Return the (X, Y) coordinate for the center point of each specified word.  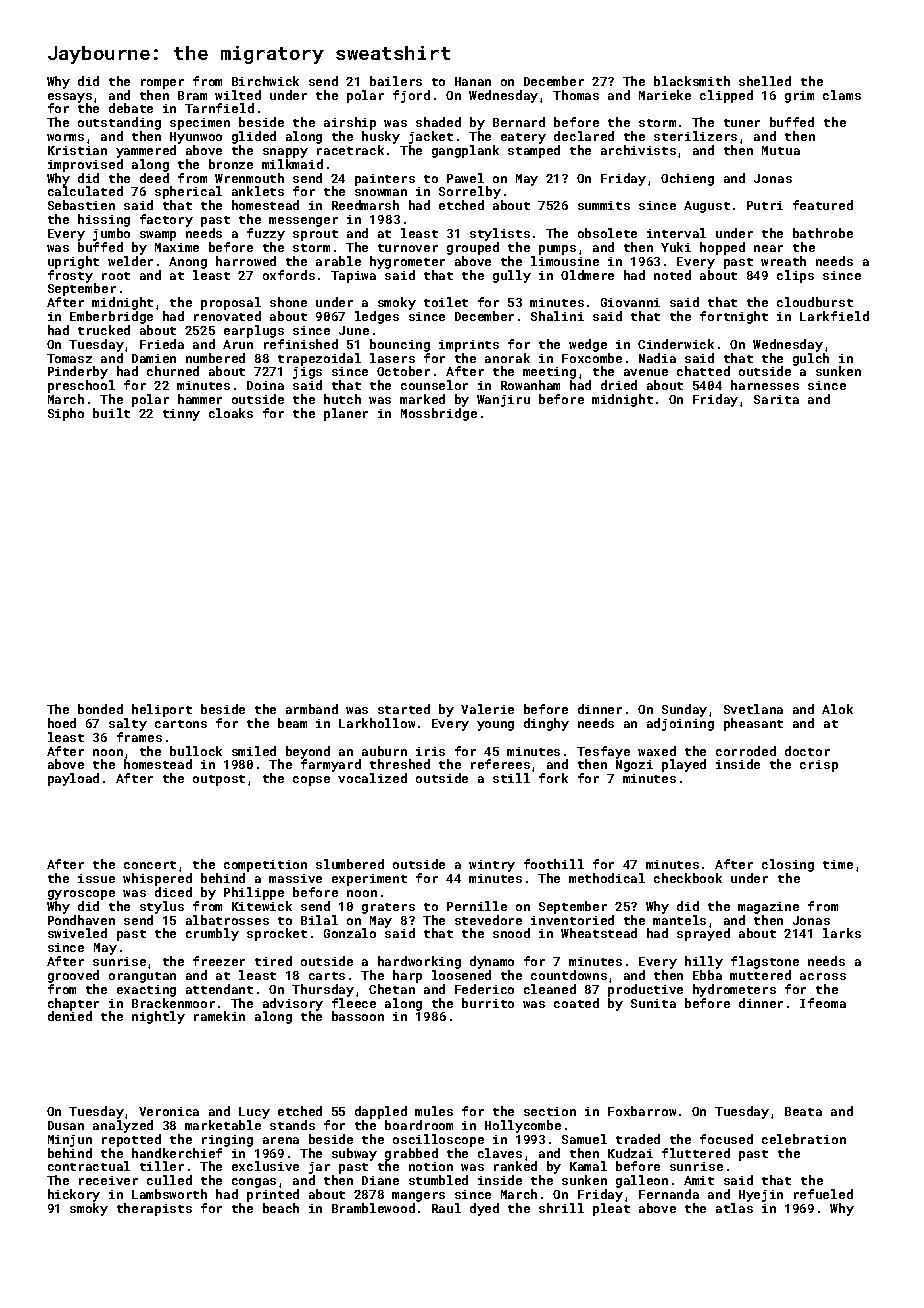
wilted (238, 95)
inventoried (572, 920)
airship (350, 123)
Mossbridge (439, 414)
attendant (219, 989)
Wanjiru (503, 401)
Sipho (66, 414)
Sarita (776, 399)
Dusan (66, 1125)
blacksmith (692, 81)
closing (788, 865)
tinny (181, 415)
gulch (811, 359)
